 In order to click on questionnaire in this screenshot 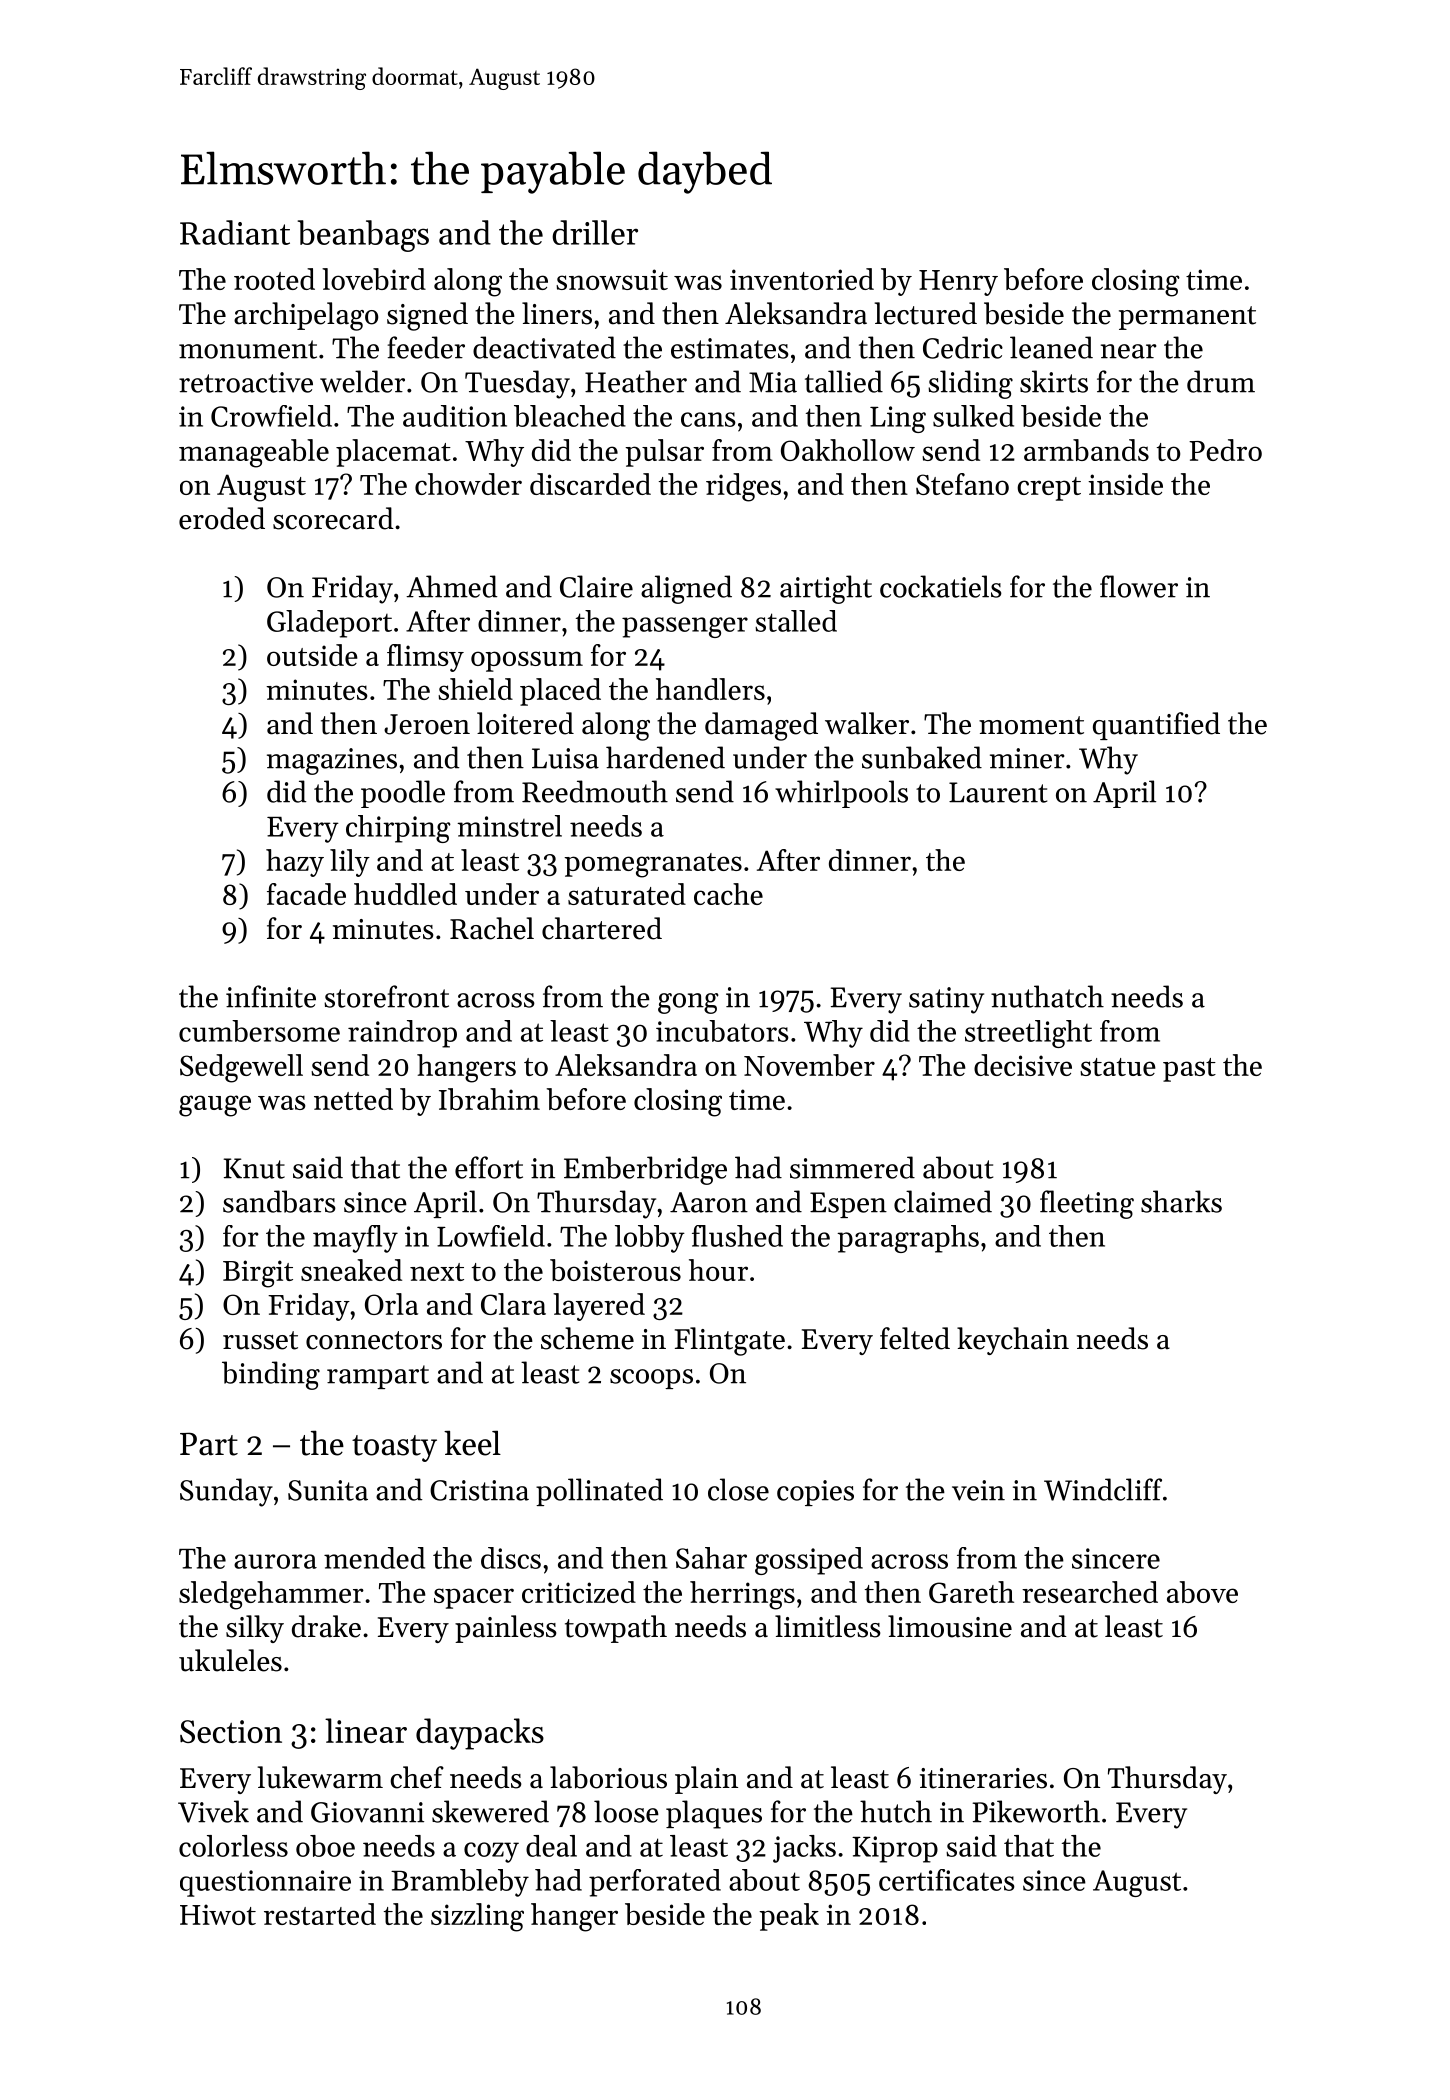, I will do `click(265, 1883)`.
